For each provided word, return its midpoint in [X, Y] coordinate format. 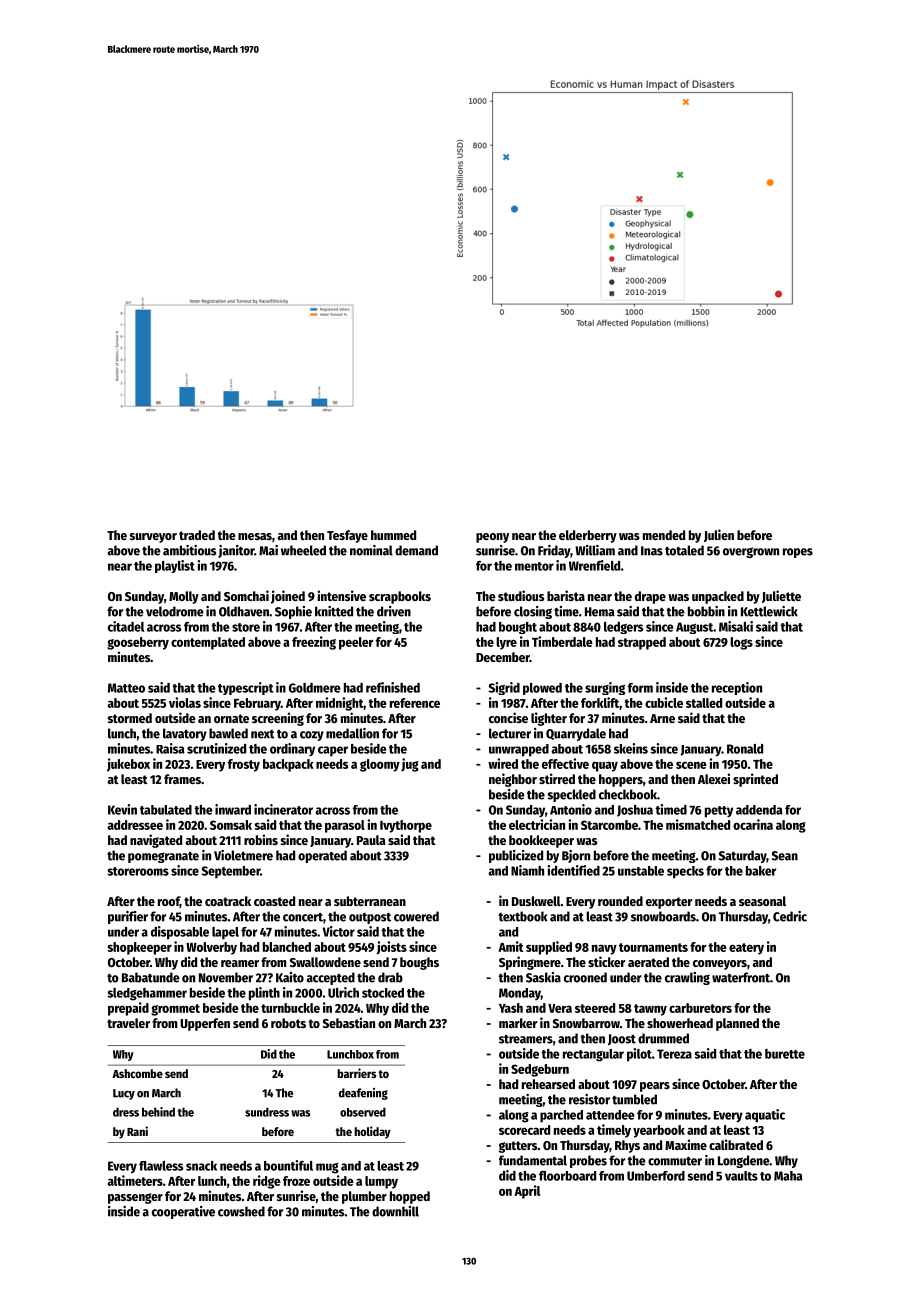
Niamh [527, 870]
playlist [175, 566]
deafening [363, 1094]
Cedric [790, 916]
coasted [274, 901]
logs [741, 643]
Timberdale [562, 641]
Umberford [656, 1176]
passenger [135, 1198]
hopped [410, 1197]
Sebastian [349, 1022]
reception [737, 688]
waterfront [741, 977]
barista [566, 595]
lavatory [185, 734]
